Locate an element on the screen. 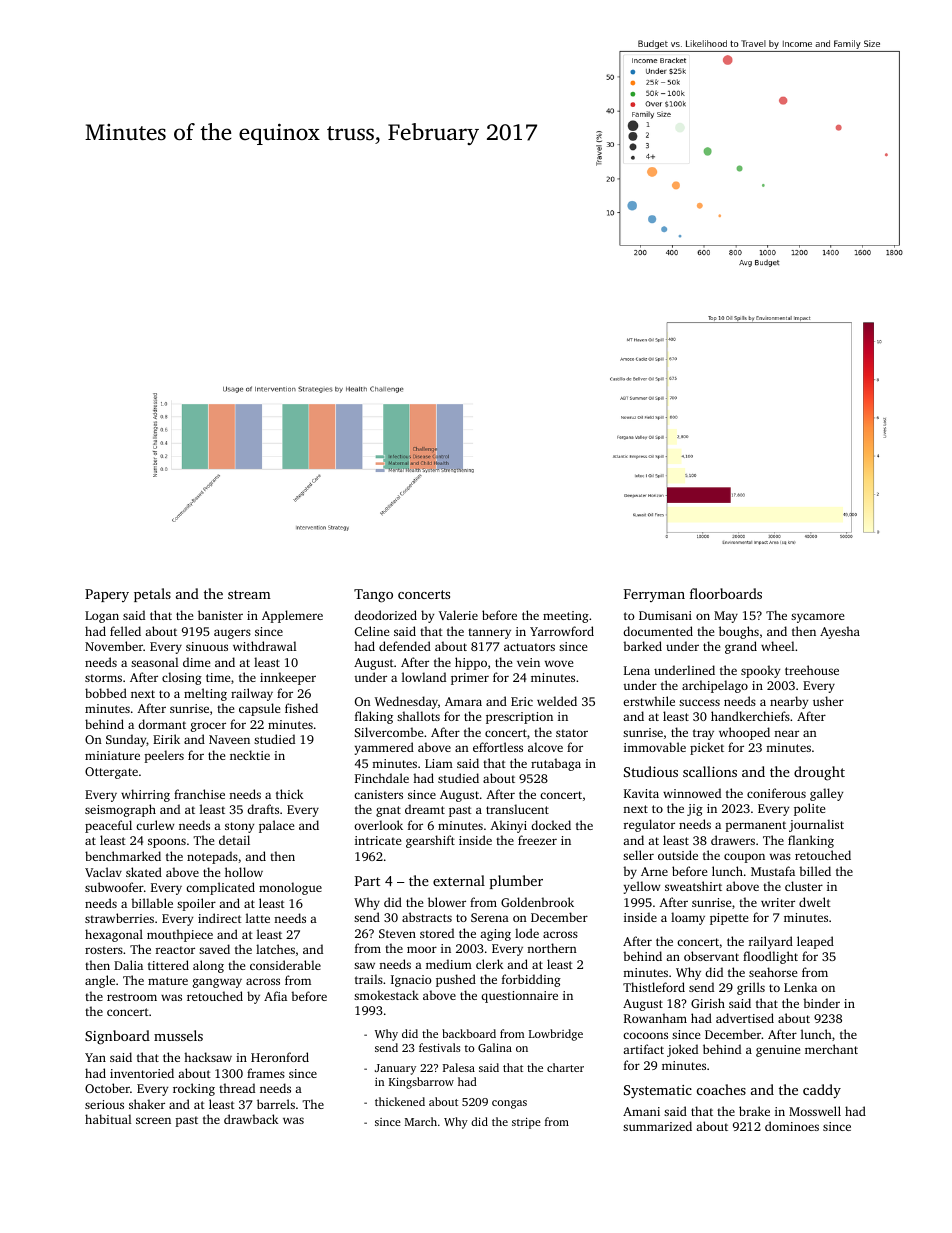  summarized is located at coordinates (657, 1126).
